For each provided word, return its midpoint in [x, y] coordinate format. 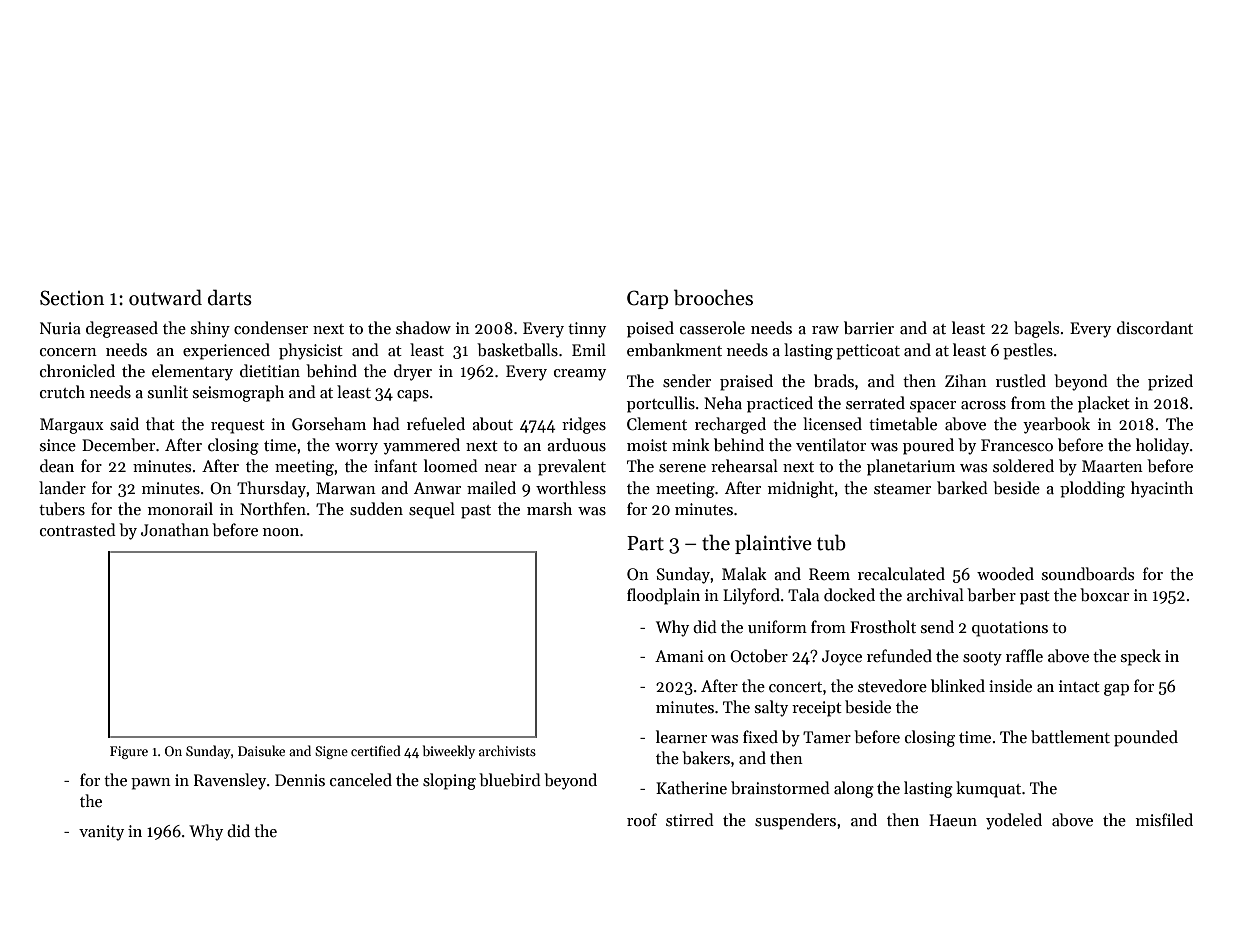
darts [230, 297]
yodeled [1014, 821]
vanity [101, 833]
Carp [648, 299]
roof [642, 819]
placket [1104, 404]
